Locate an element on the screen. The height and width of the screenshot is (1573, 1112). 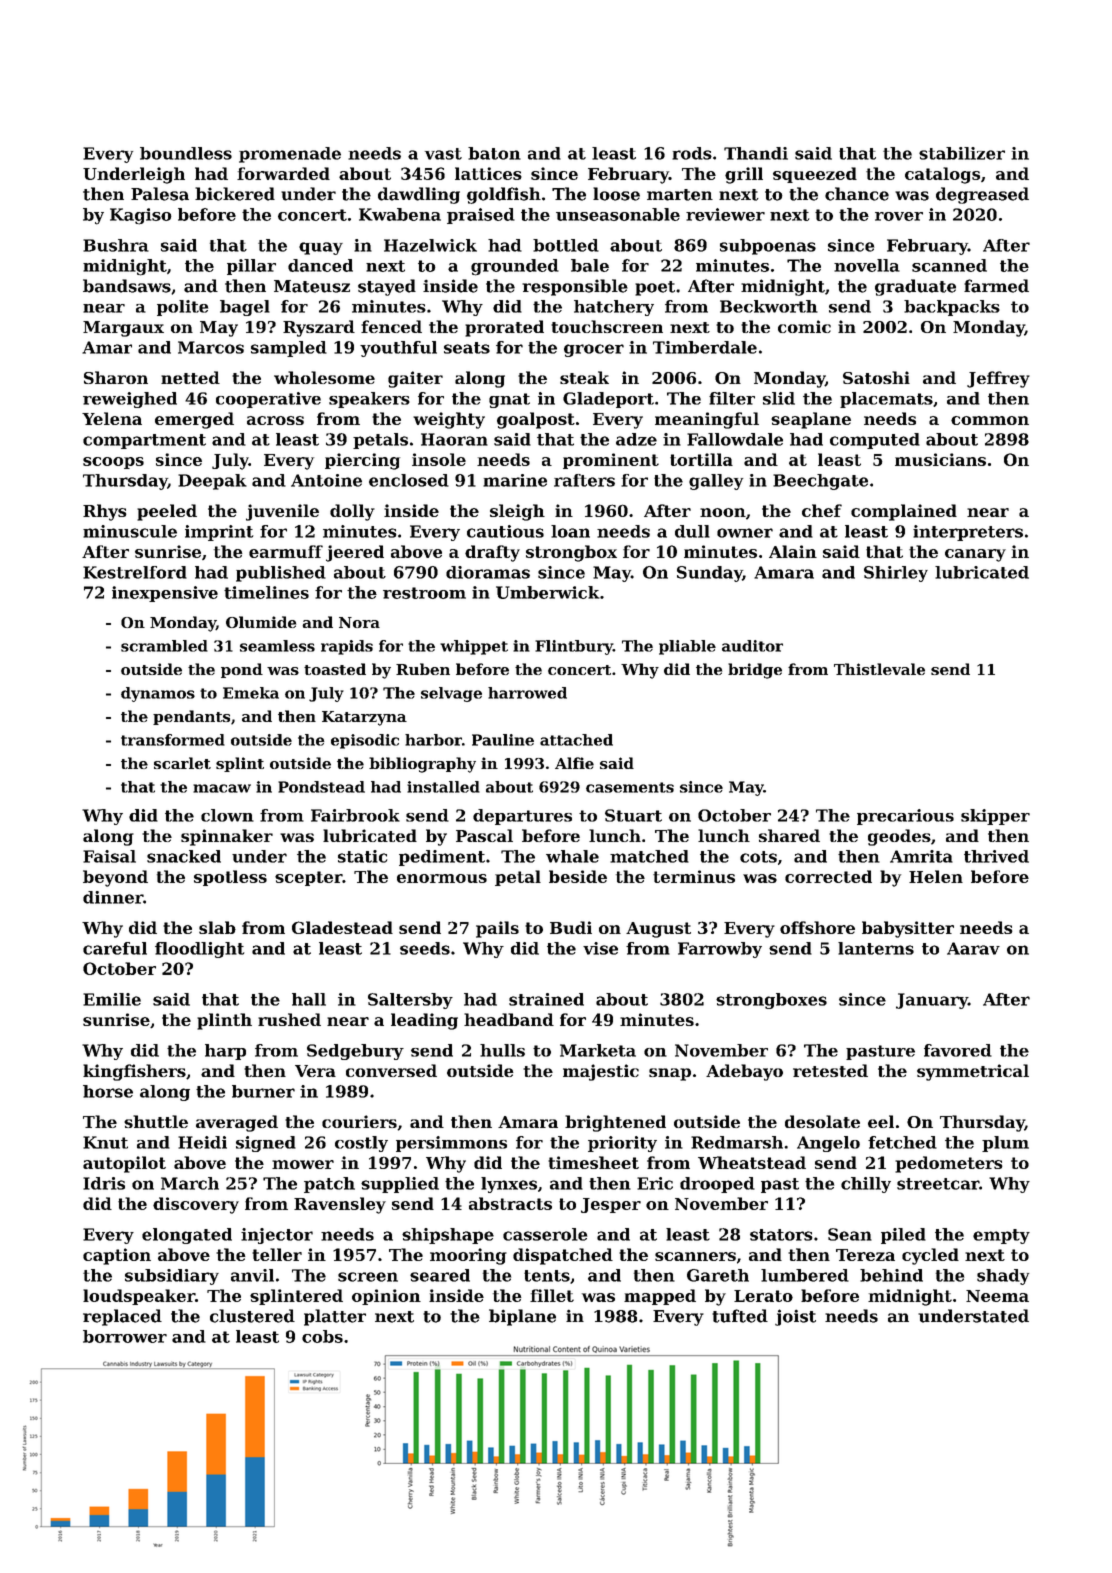
farmed is located at coordinates (996, 286).
